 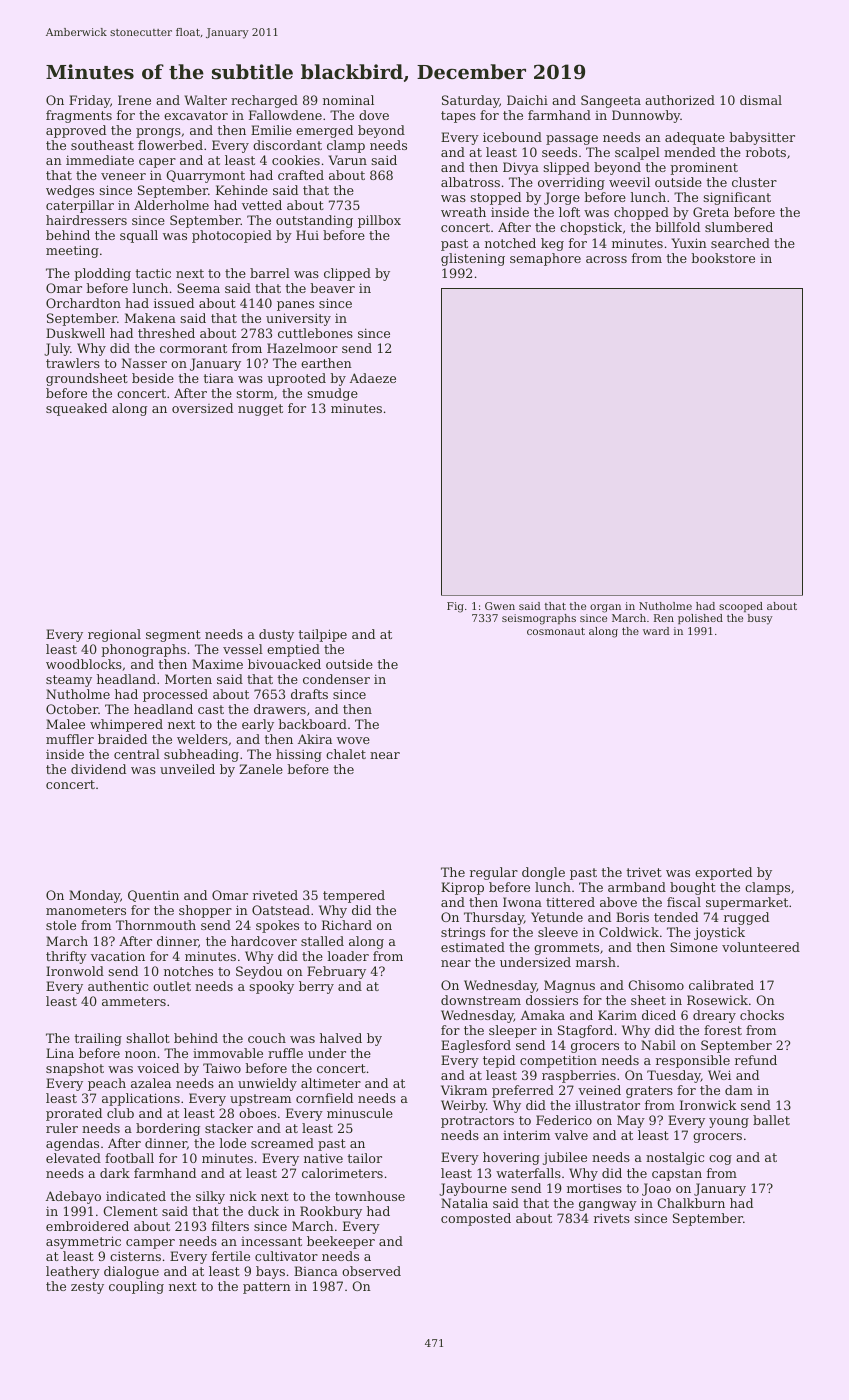 I want to click on outlet, so click(x=172, y=986).
